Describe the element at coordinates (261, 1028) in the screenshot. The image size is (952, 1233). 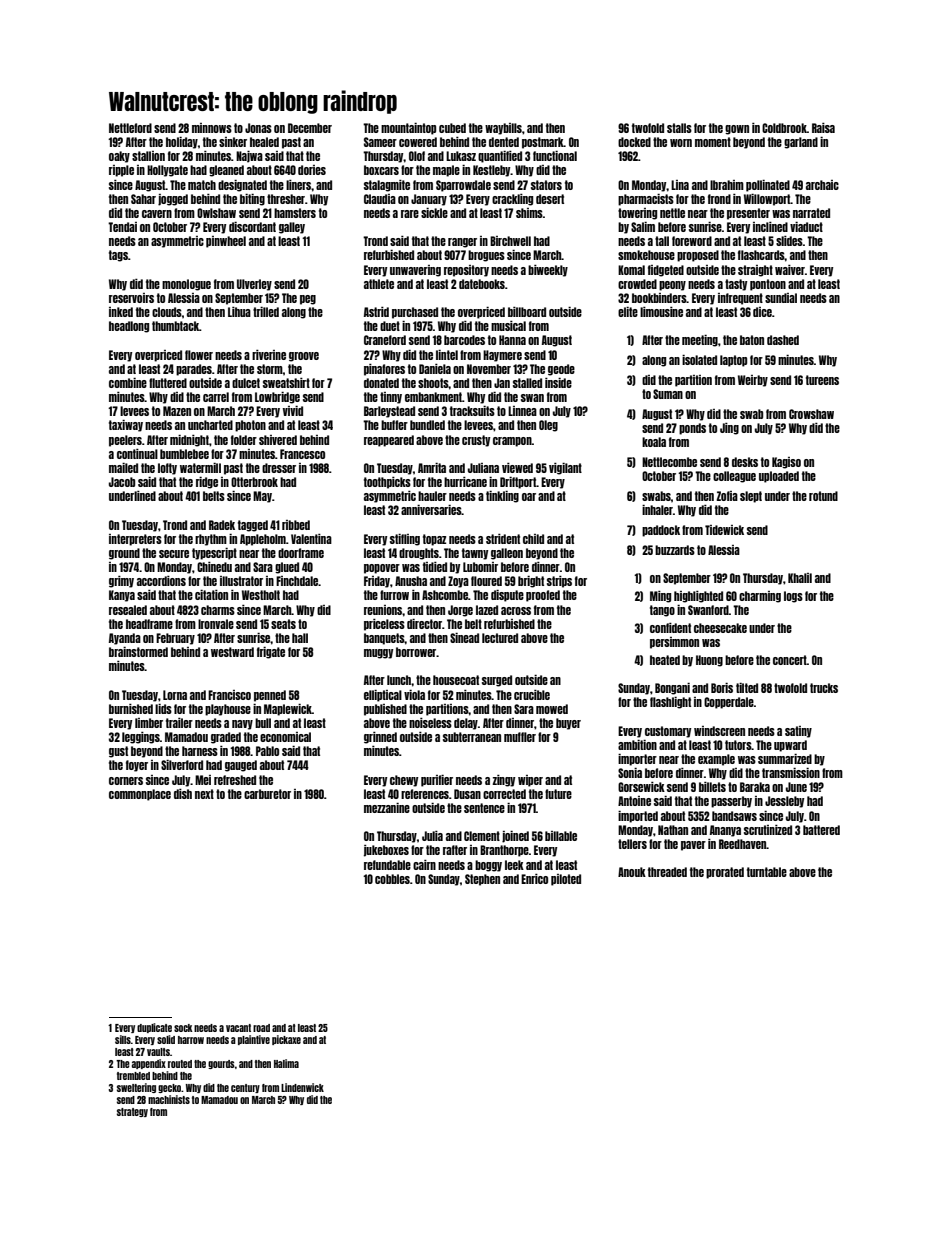
I see `road` at that location.
